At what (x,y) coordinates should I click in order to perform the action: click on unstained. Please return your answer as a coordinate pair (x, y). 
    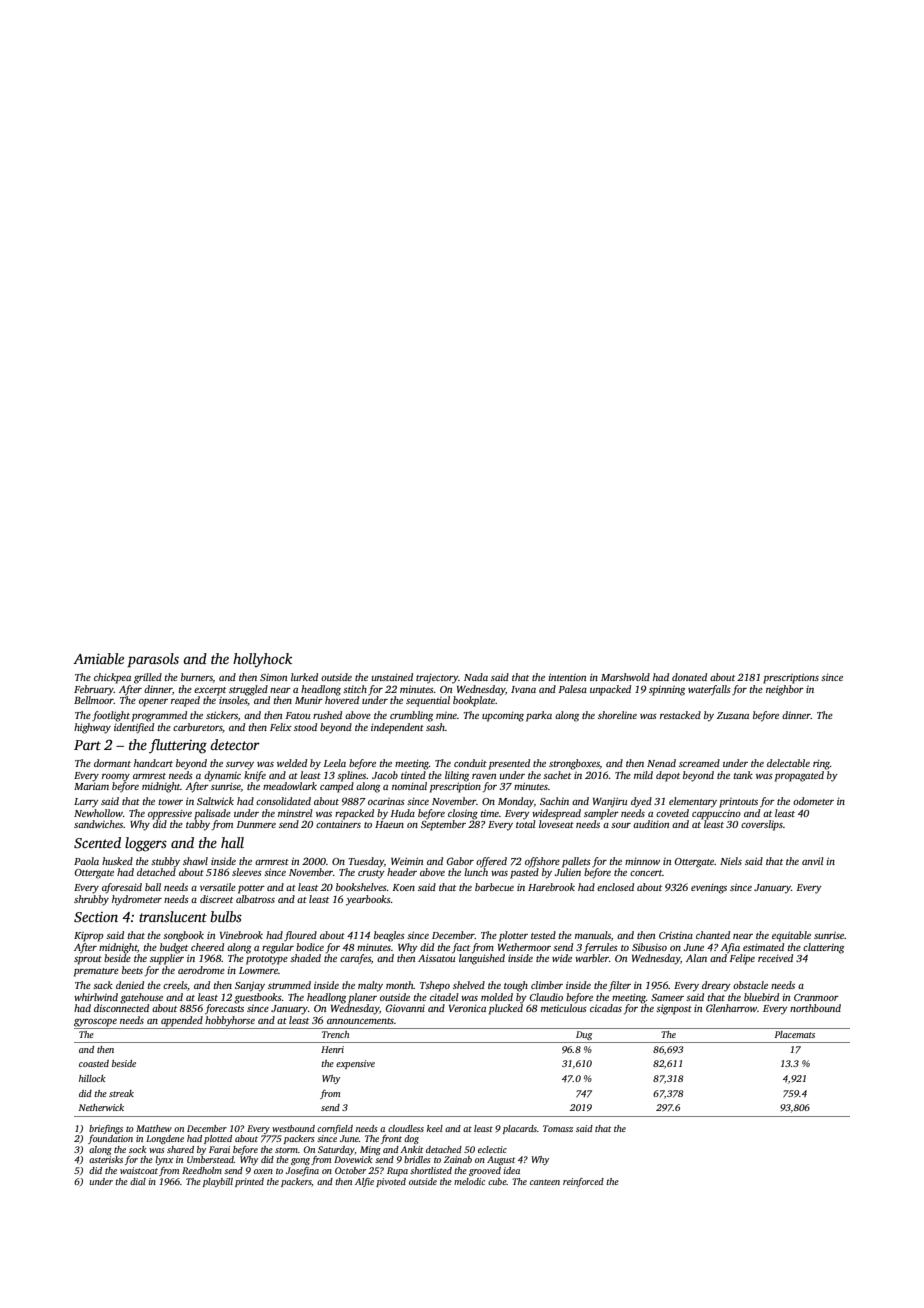
    Looking at the image, I should click on (392, 677).
